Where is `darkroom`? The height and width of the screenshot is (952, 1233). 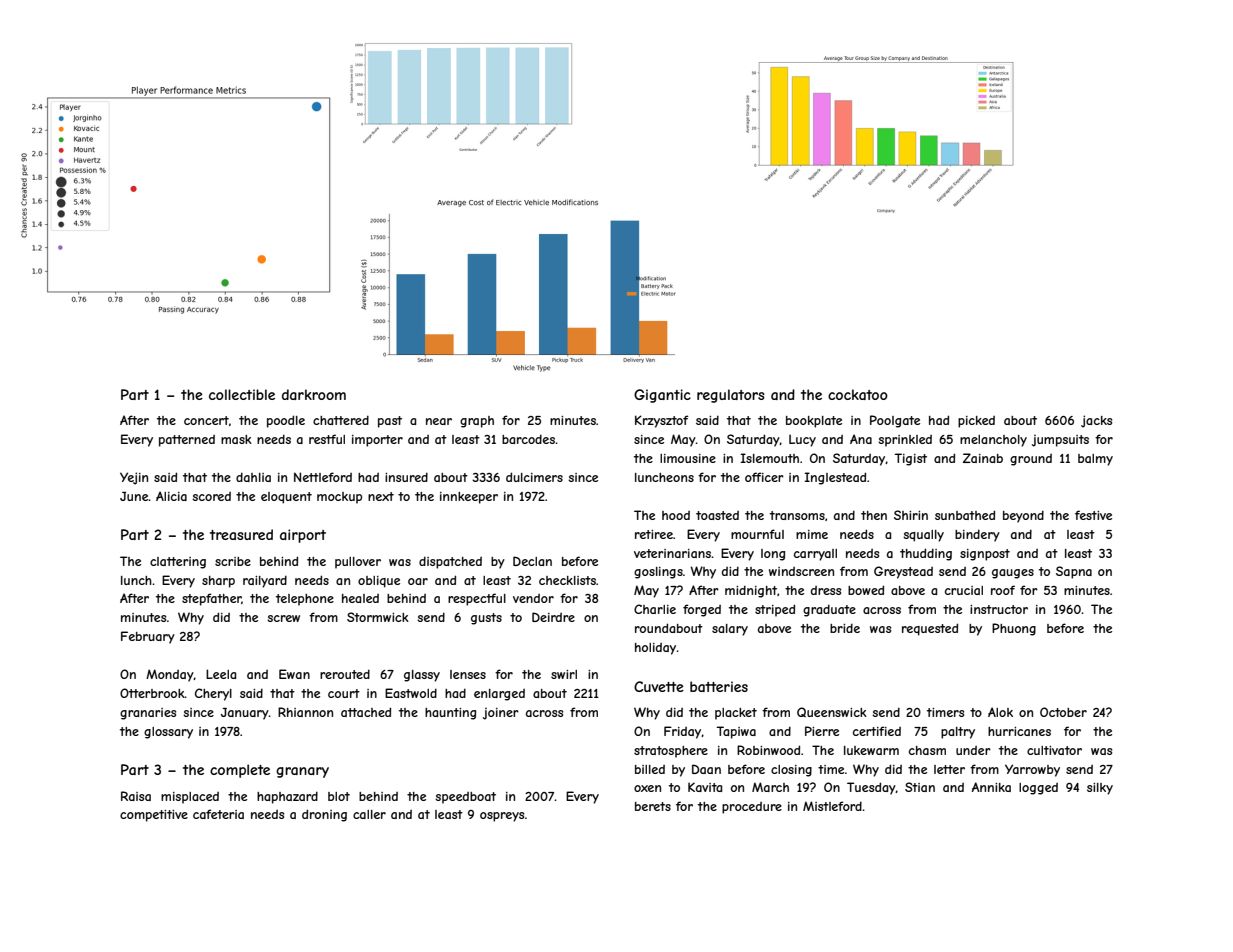
darkroom is located at coordinates (314, 394).
